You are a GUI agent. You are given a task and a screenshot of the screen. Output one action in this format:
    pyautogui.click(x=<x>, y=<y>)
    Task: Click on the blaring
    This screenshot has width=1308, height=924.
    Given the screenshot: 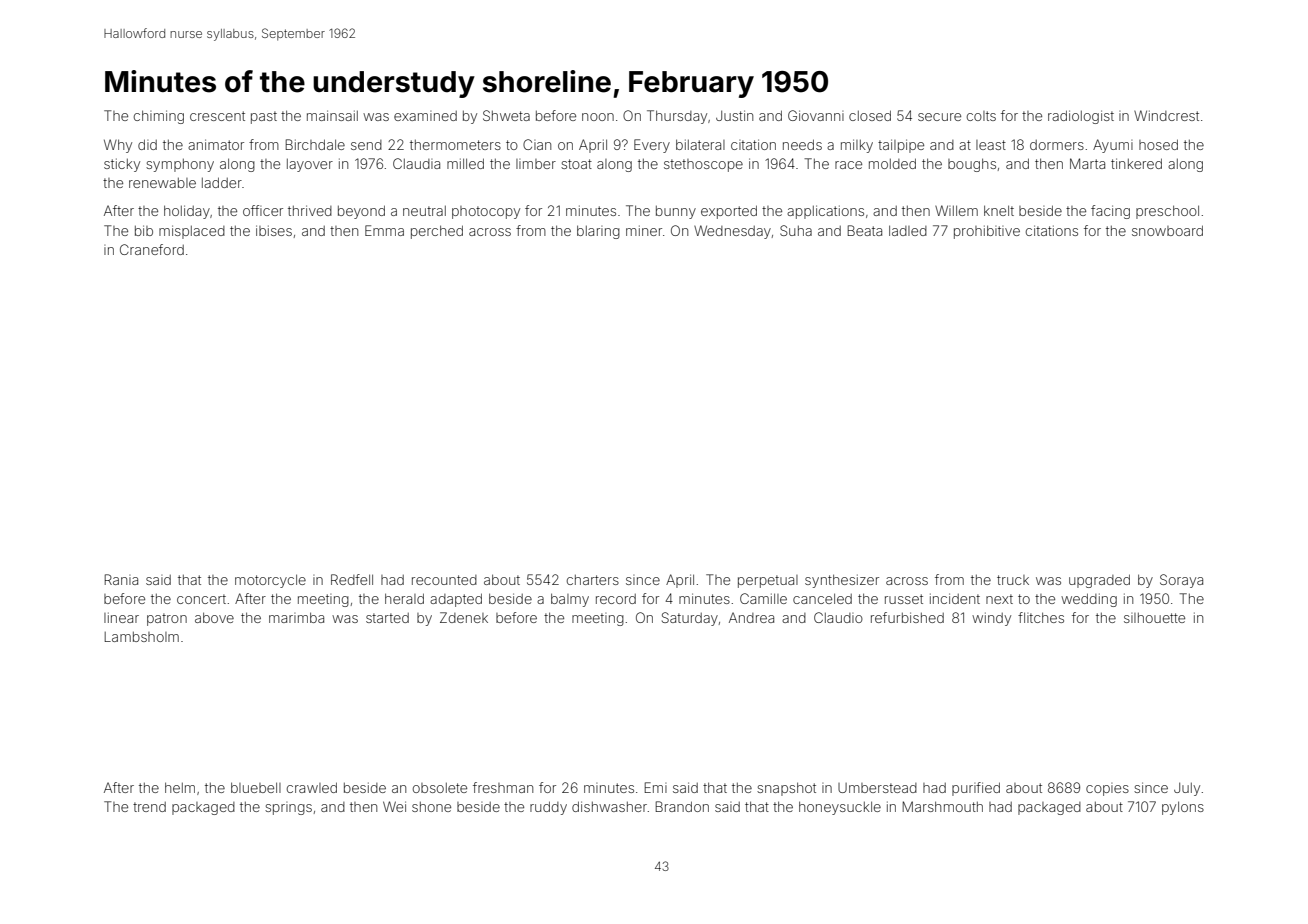 What is the action you would take?
    pyautogui.click(x=598, y=232)
